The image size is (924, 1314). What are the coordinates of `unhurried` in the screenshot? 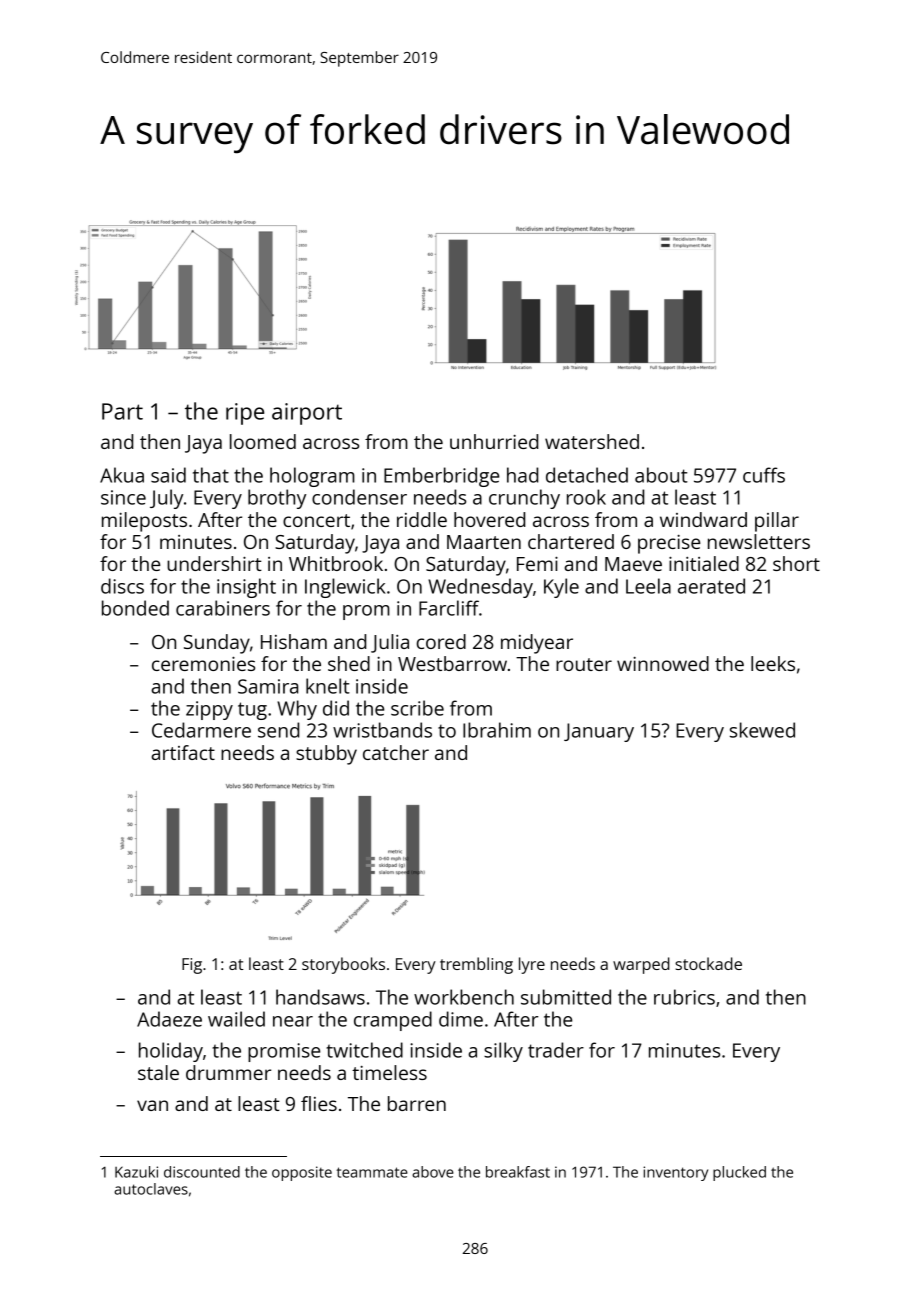 It's located at (494, 441).
